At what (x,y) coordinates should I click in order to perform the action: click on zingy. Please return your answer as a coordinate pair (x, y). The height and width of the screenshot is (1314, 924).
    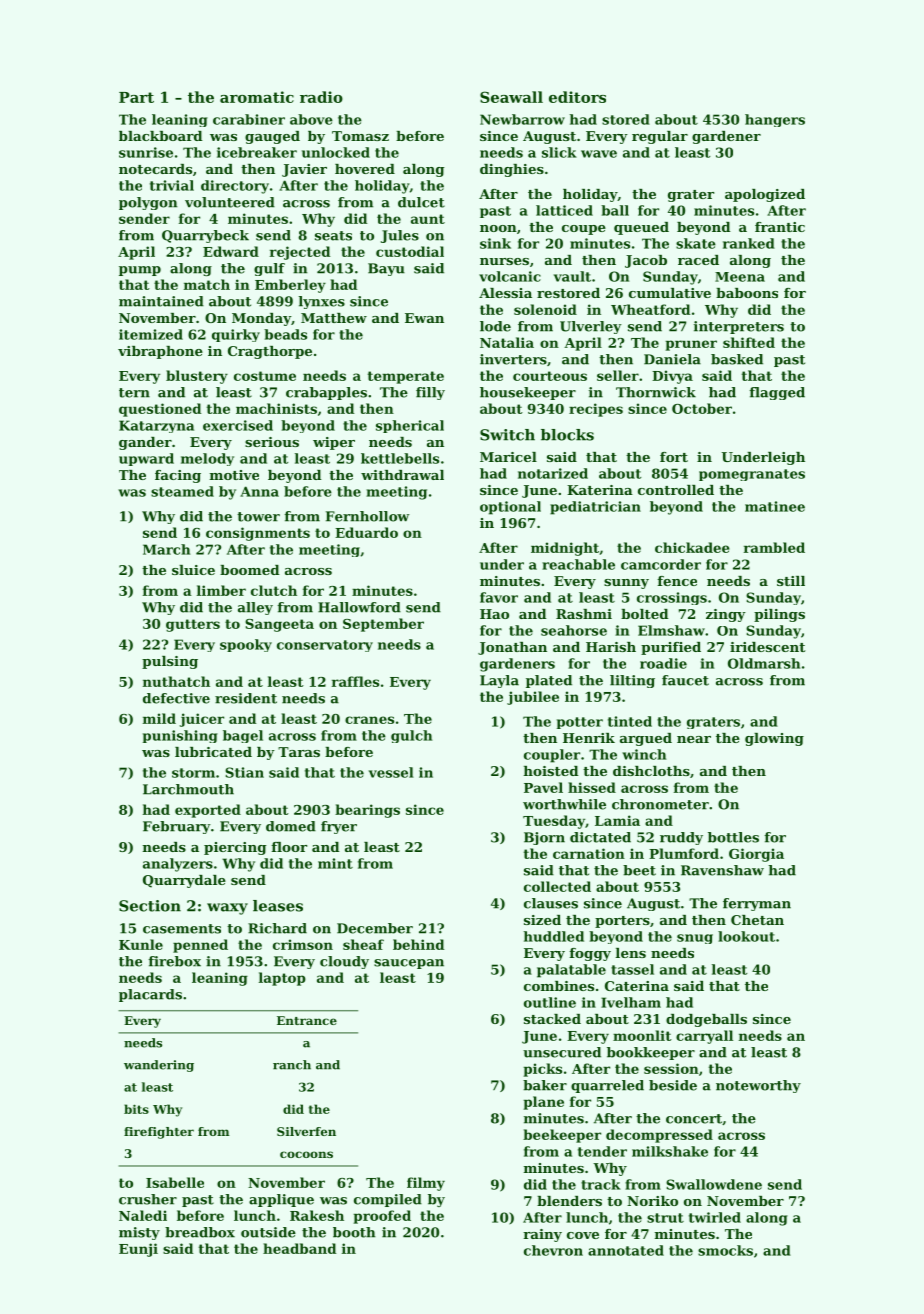
    Looking at the image, I should click on (726, 615).
